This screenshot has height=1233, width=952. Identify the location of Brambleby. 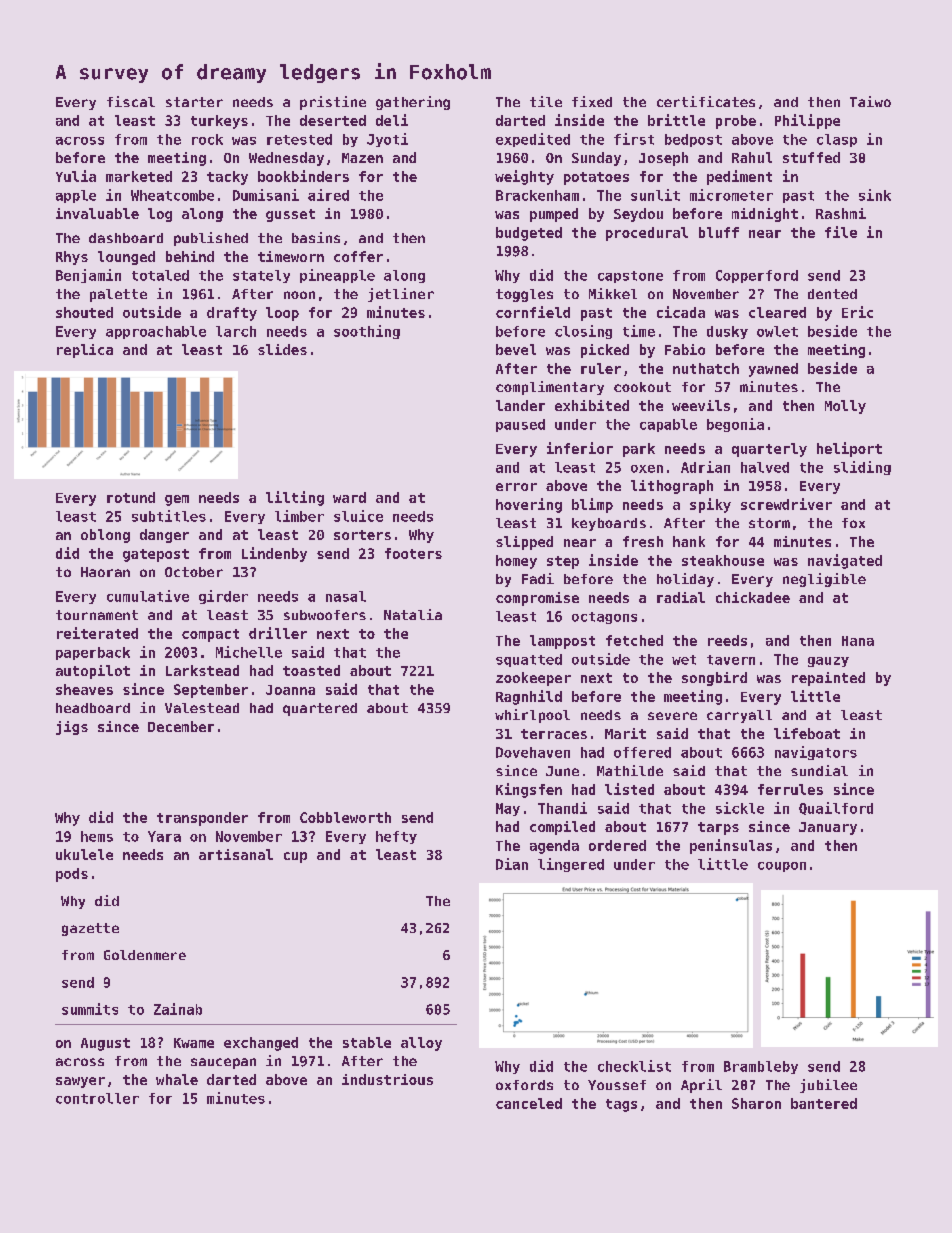
(761, 1067).
